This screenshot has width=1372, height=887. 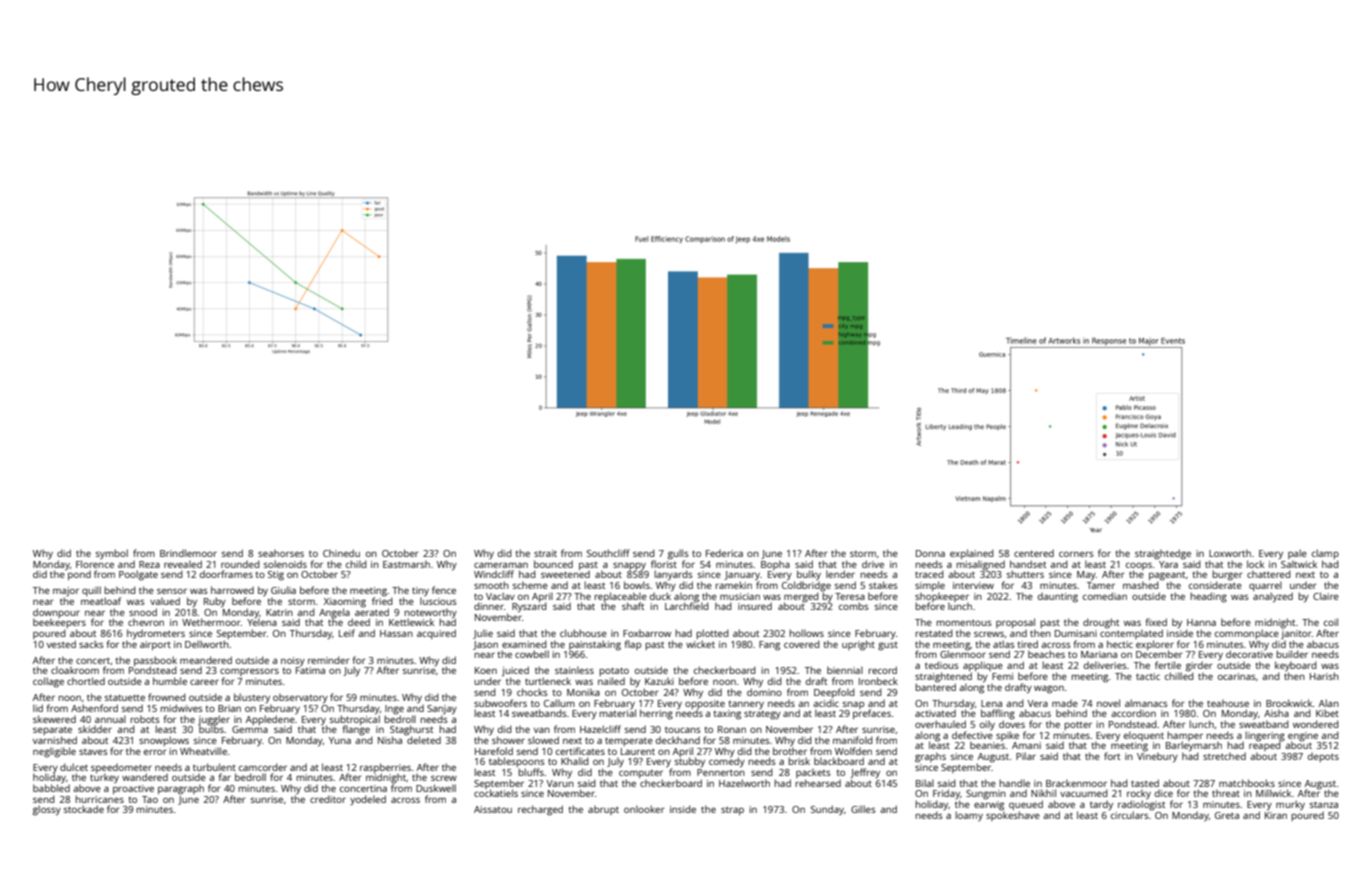 I want to click on gulls, so click(x=678, y=554).
